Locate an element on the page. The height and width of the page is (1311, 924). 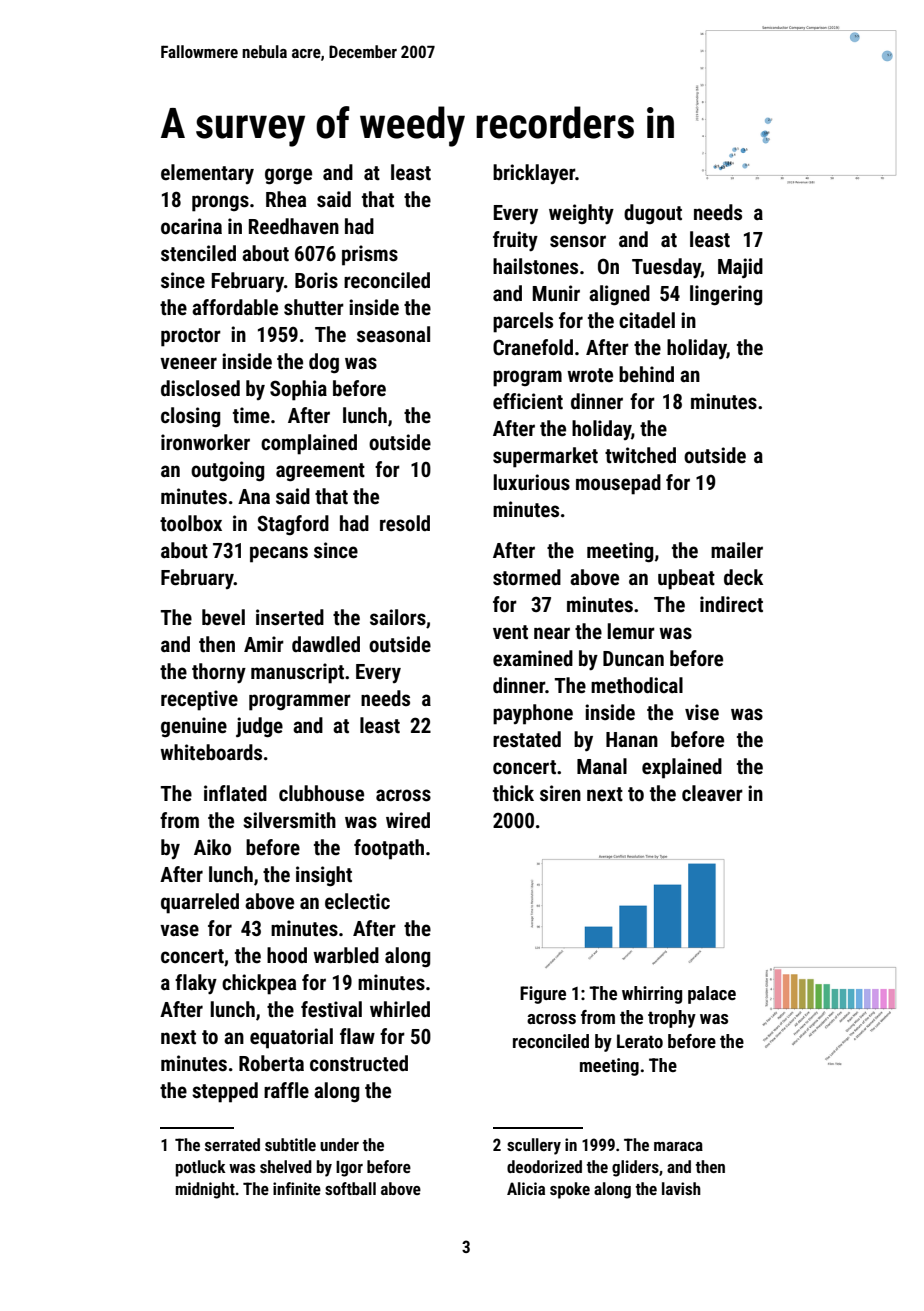
vent is located at coordinates (510, 632).
